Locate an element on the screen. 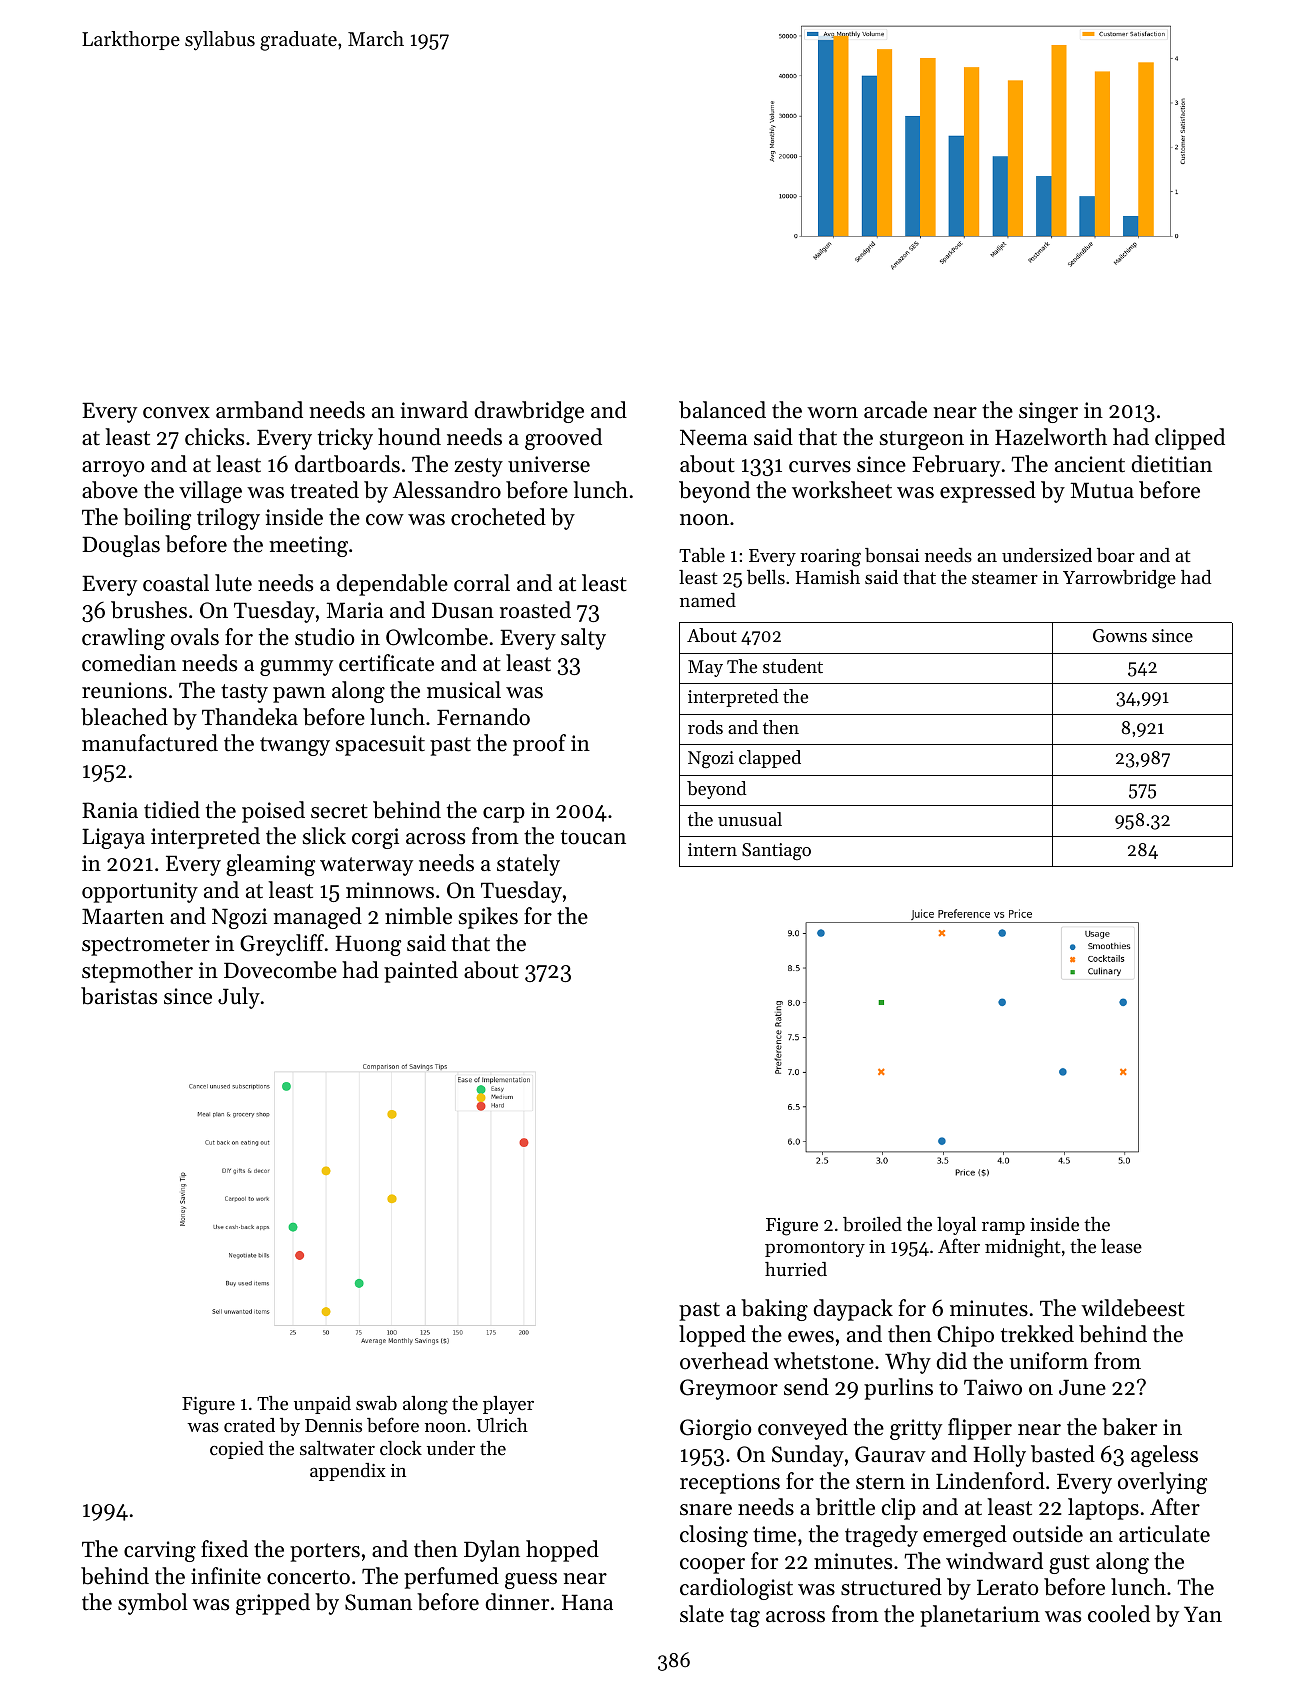 Image resolution: width=1314 pixels, height=1700 pixels. stately is located at coordinates (528, 865).
